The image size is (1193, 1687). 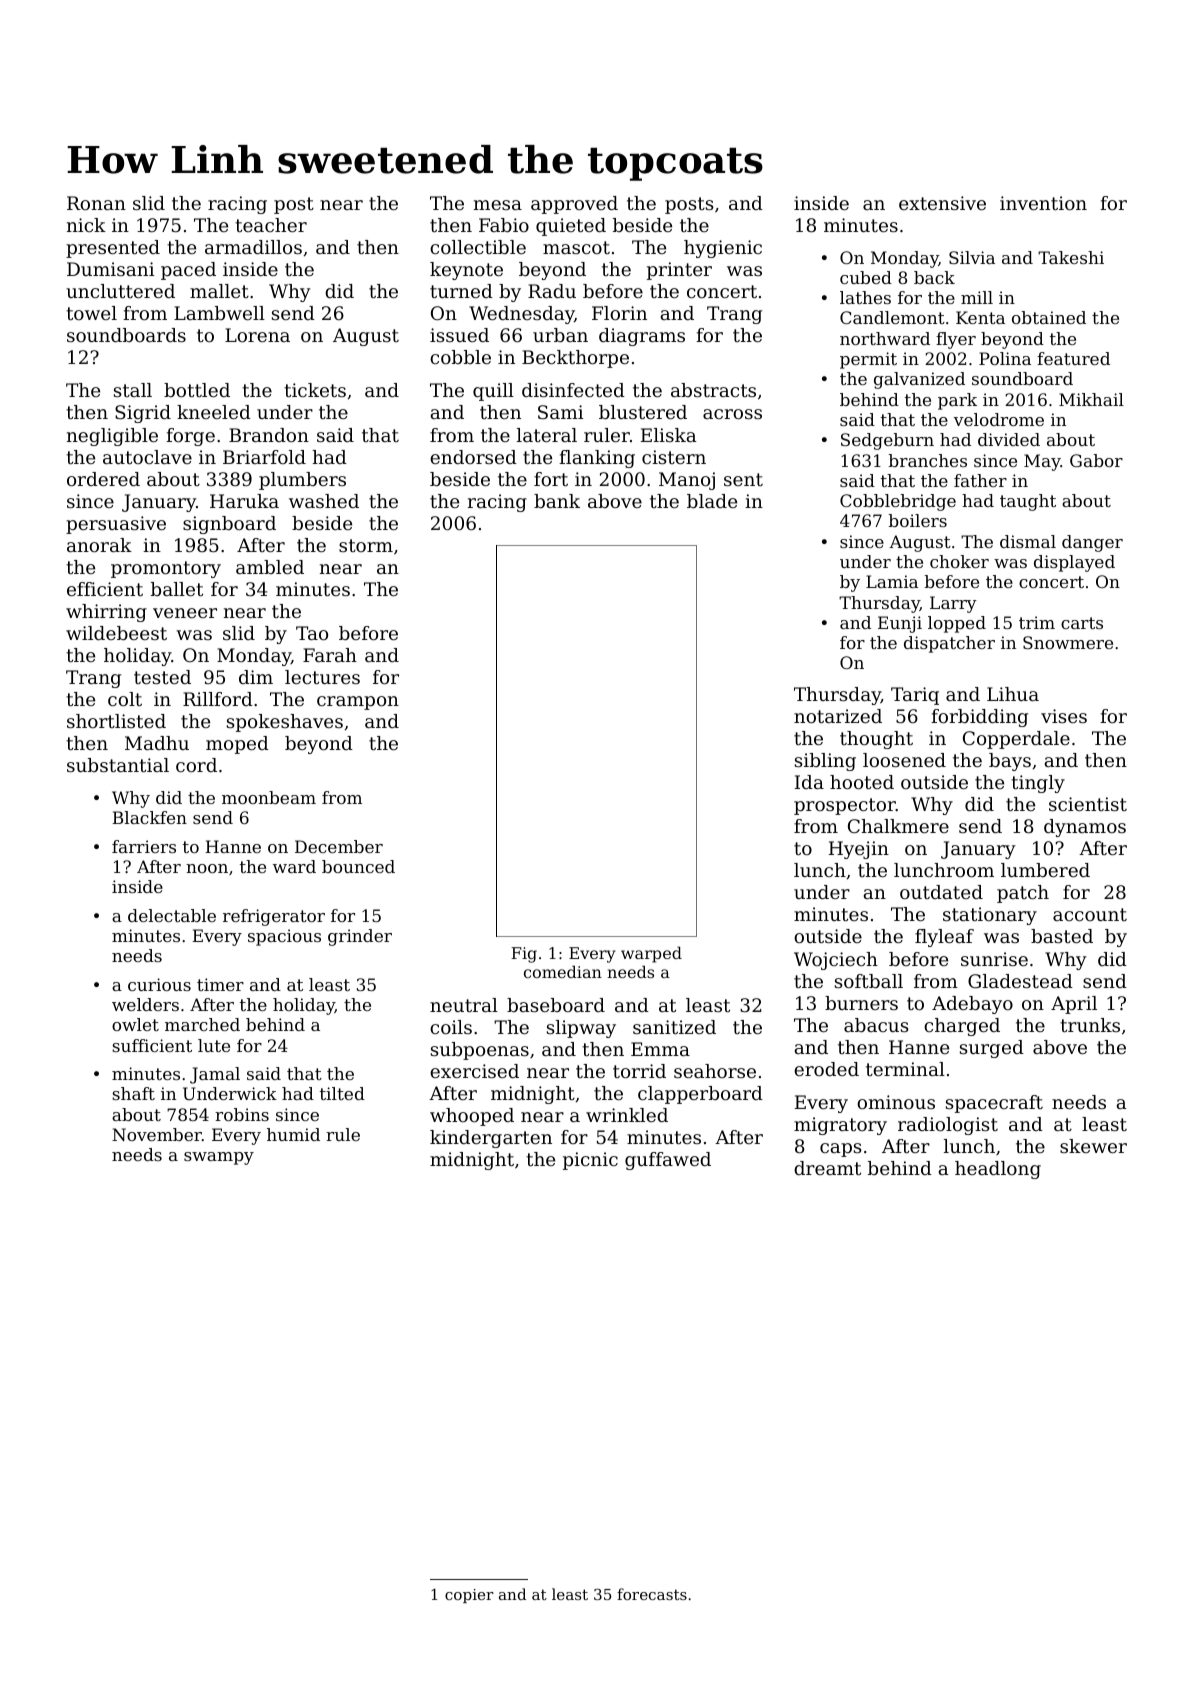 What do you see at coordinates (957, 401) in the document?
I see `park` at bounding box center [957, 401].
